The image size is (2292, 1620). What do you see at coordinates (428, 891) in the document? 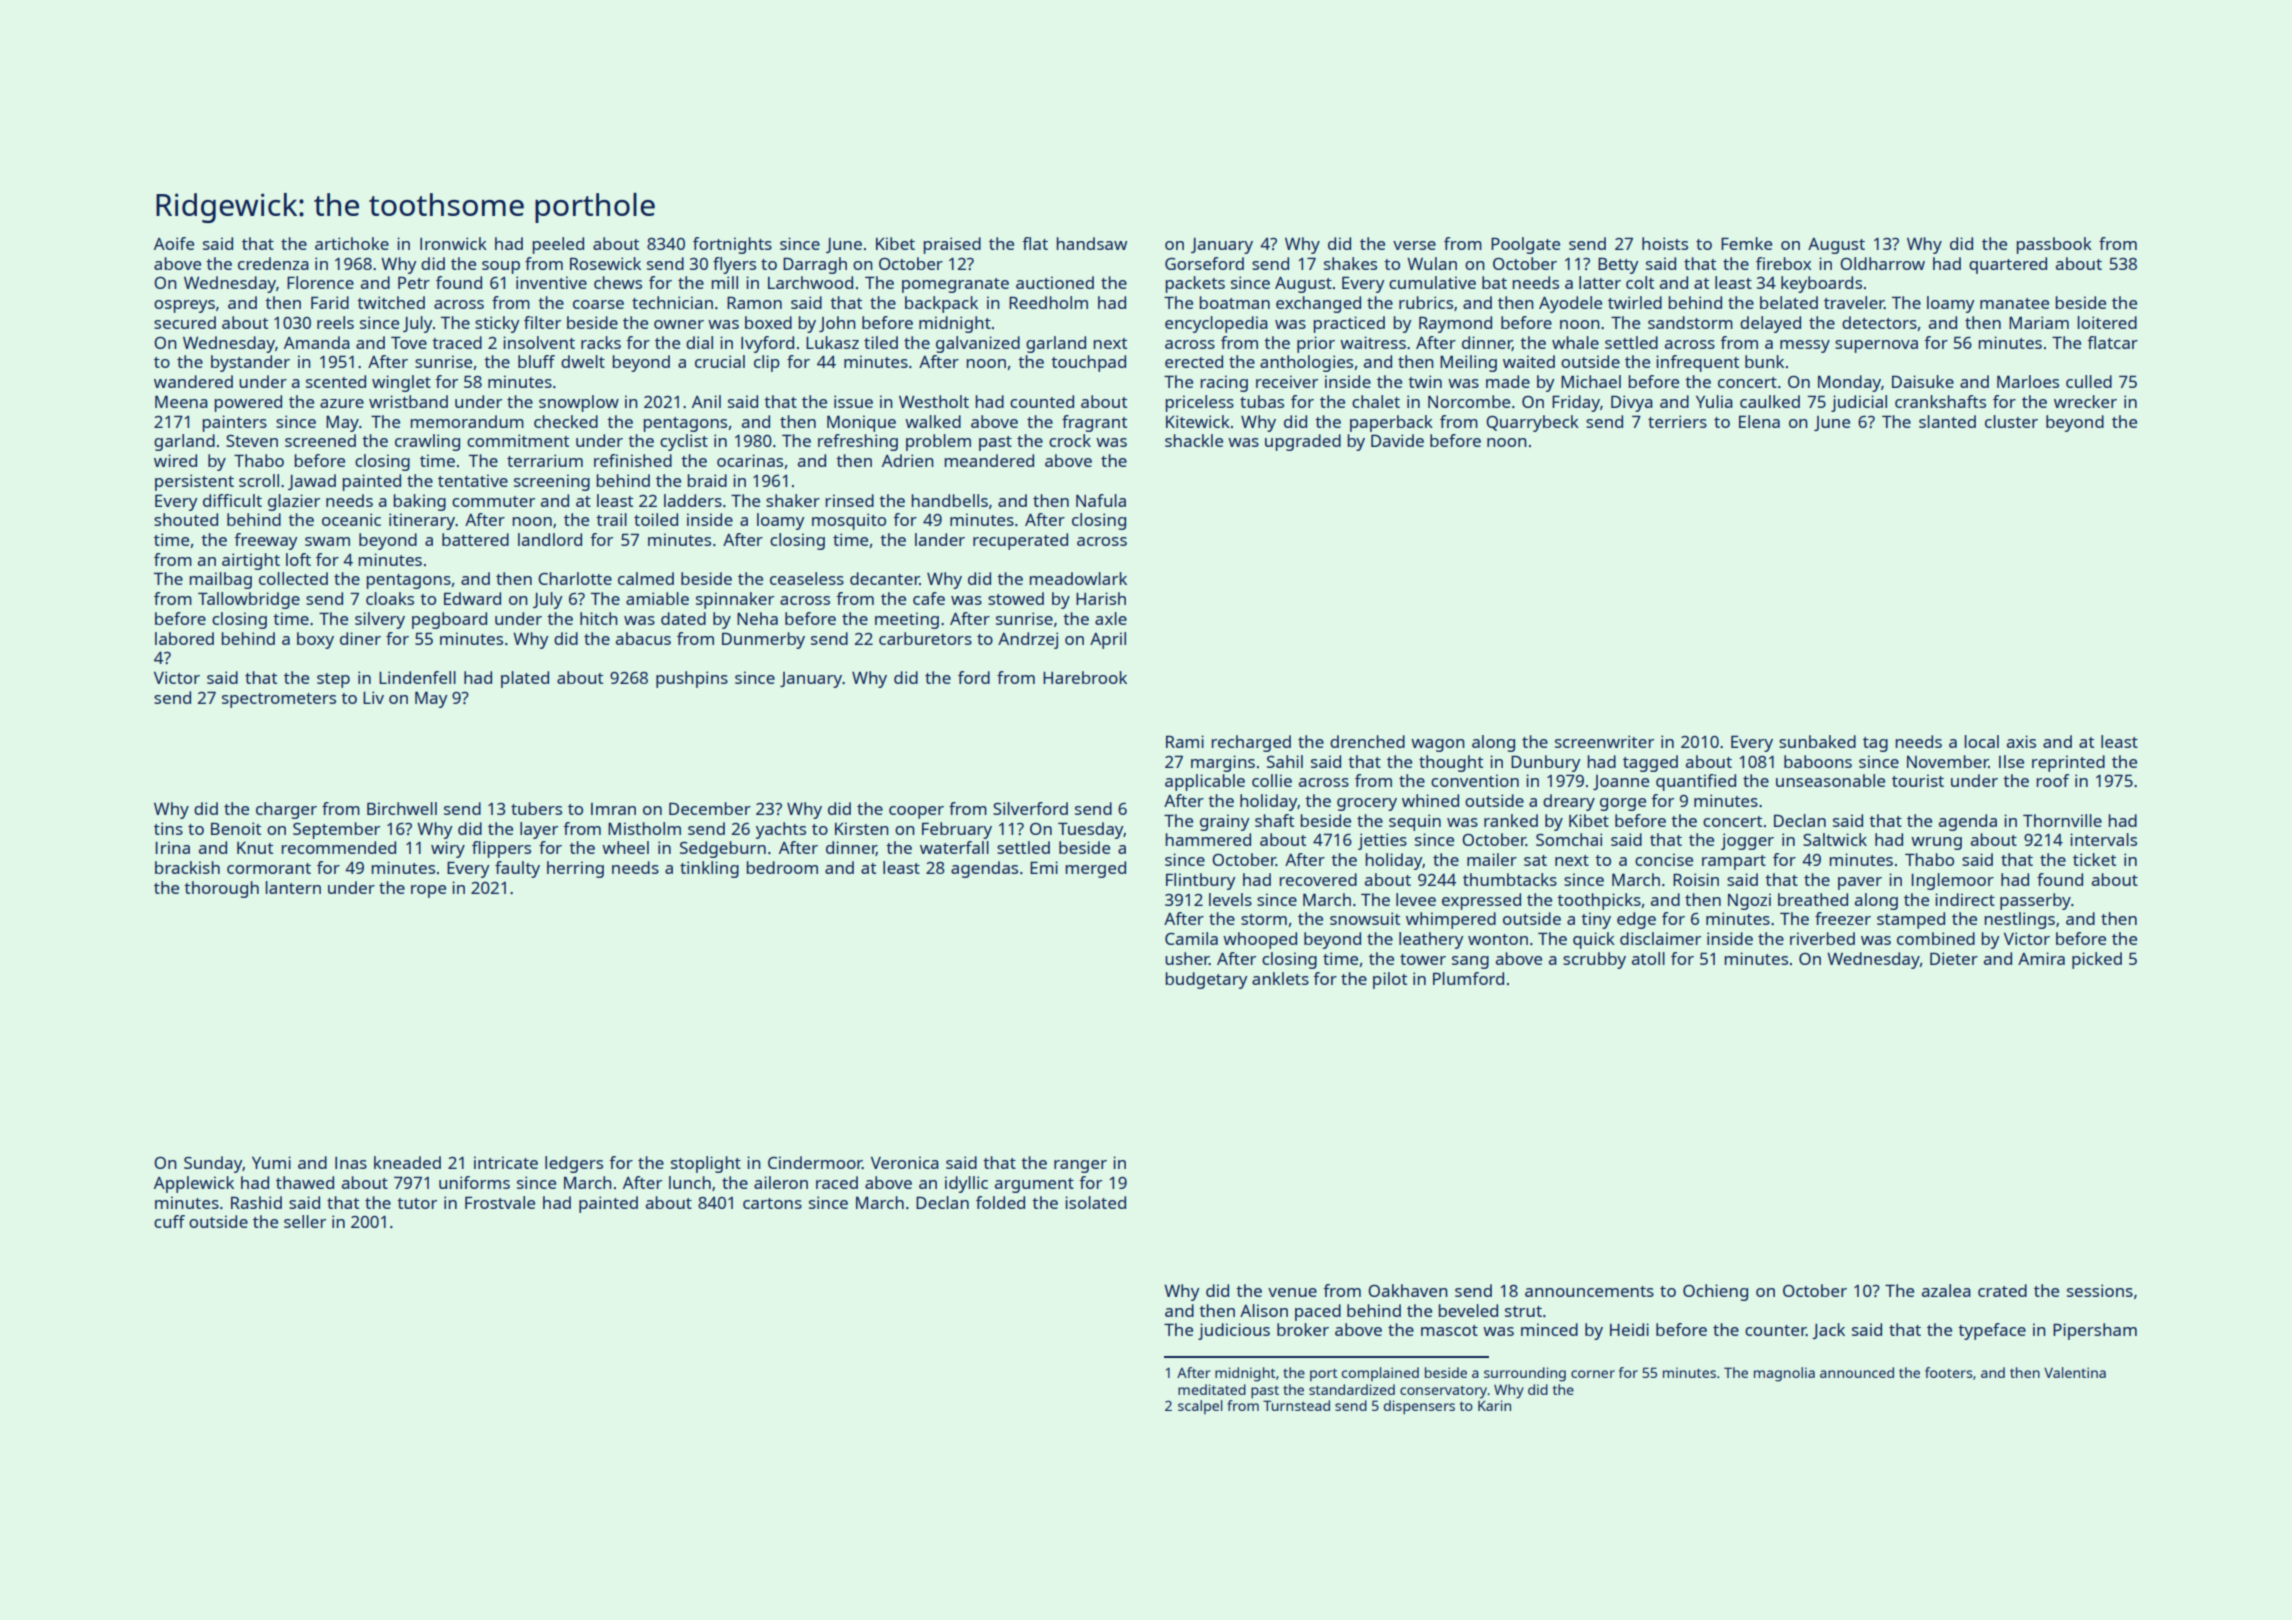
I see `rope` at bounding box center [428, 891].
